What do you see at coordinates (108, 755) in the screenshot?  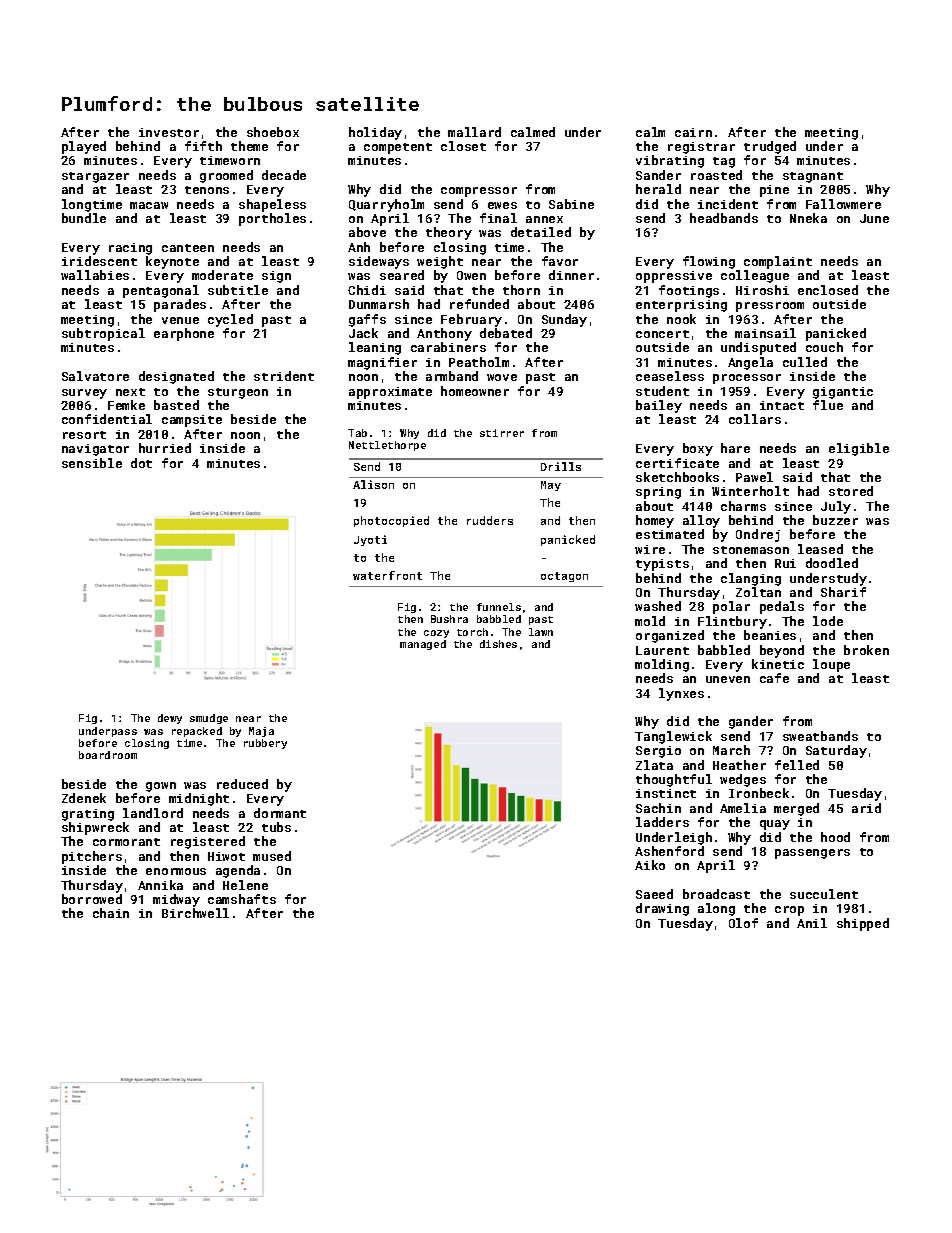 I see `boardroom` at bounding box center [108, 755].
